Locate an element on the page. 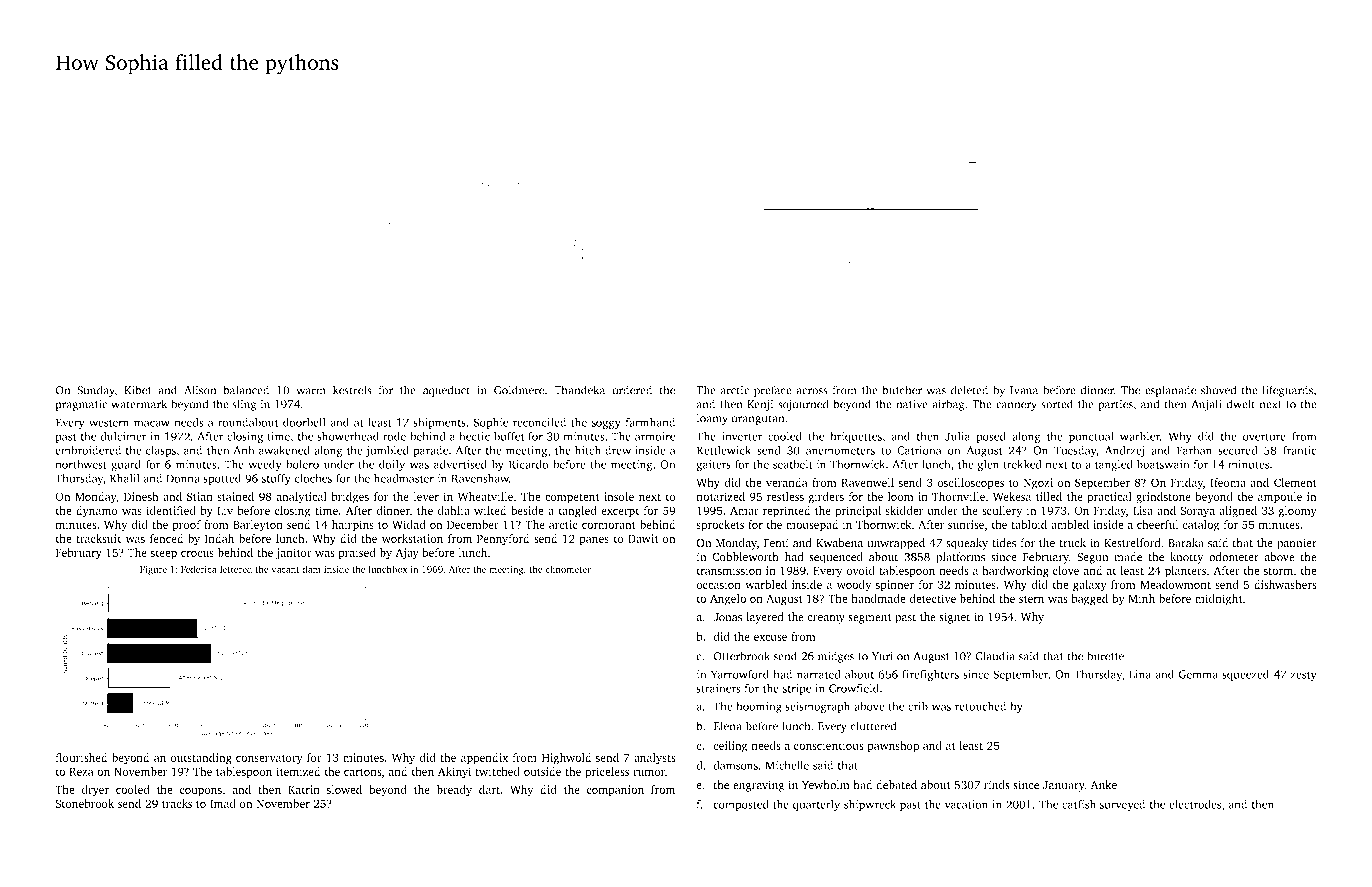 This image has width=1372, height=887. zesty is located at coordinates (1303, 676).
